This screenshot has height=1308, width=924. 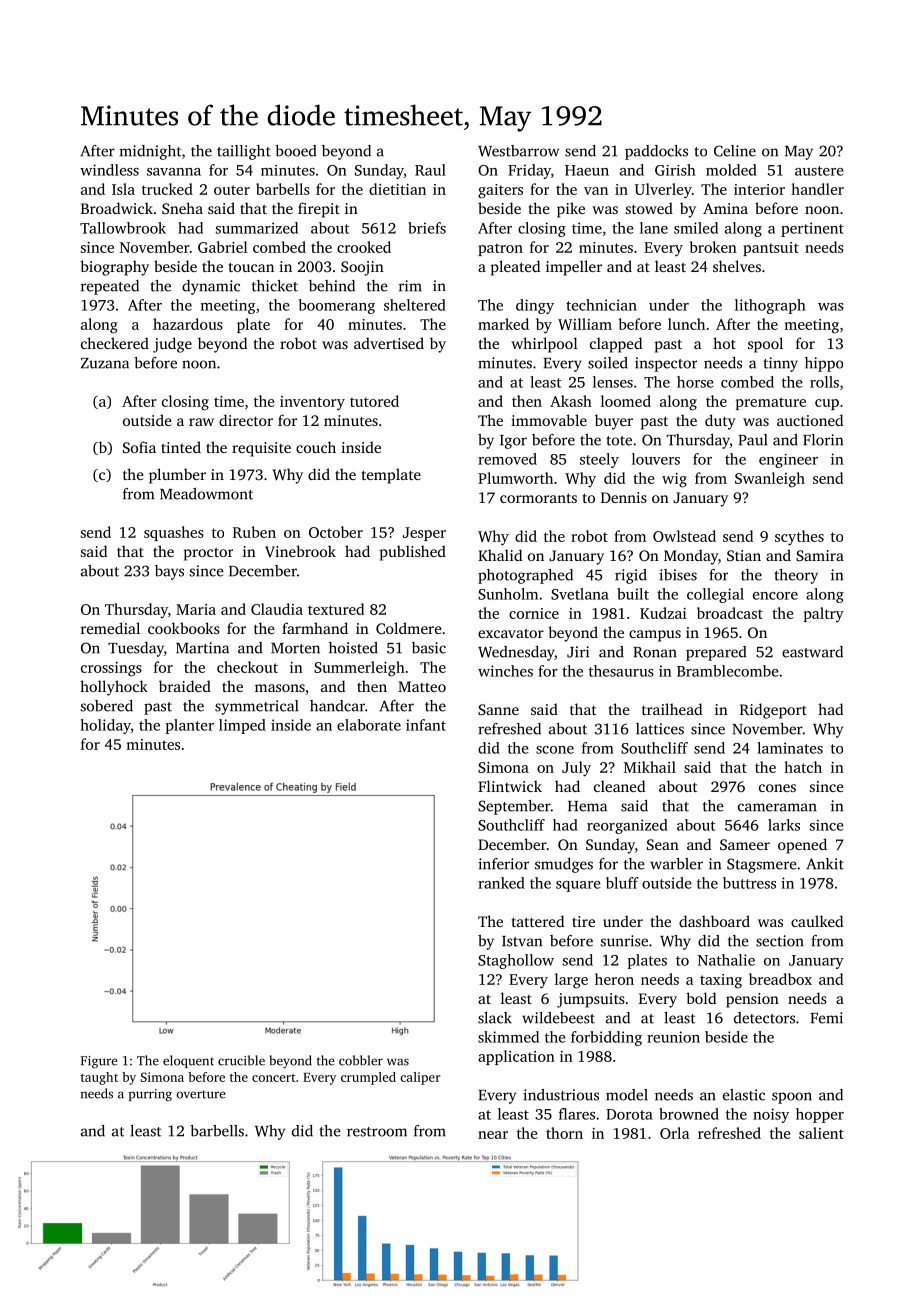 I want to click on cormorants, so click(x=538, y=498).
